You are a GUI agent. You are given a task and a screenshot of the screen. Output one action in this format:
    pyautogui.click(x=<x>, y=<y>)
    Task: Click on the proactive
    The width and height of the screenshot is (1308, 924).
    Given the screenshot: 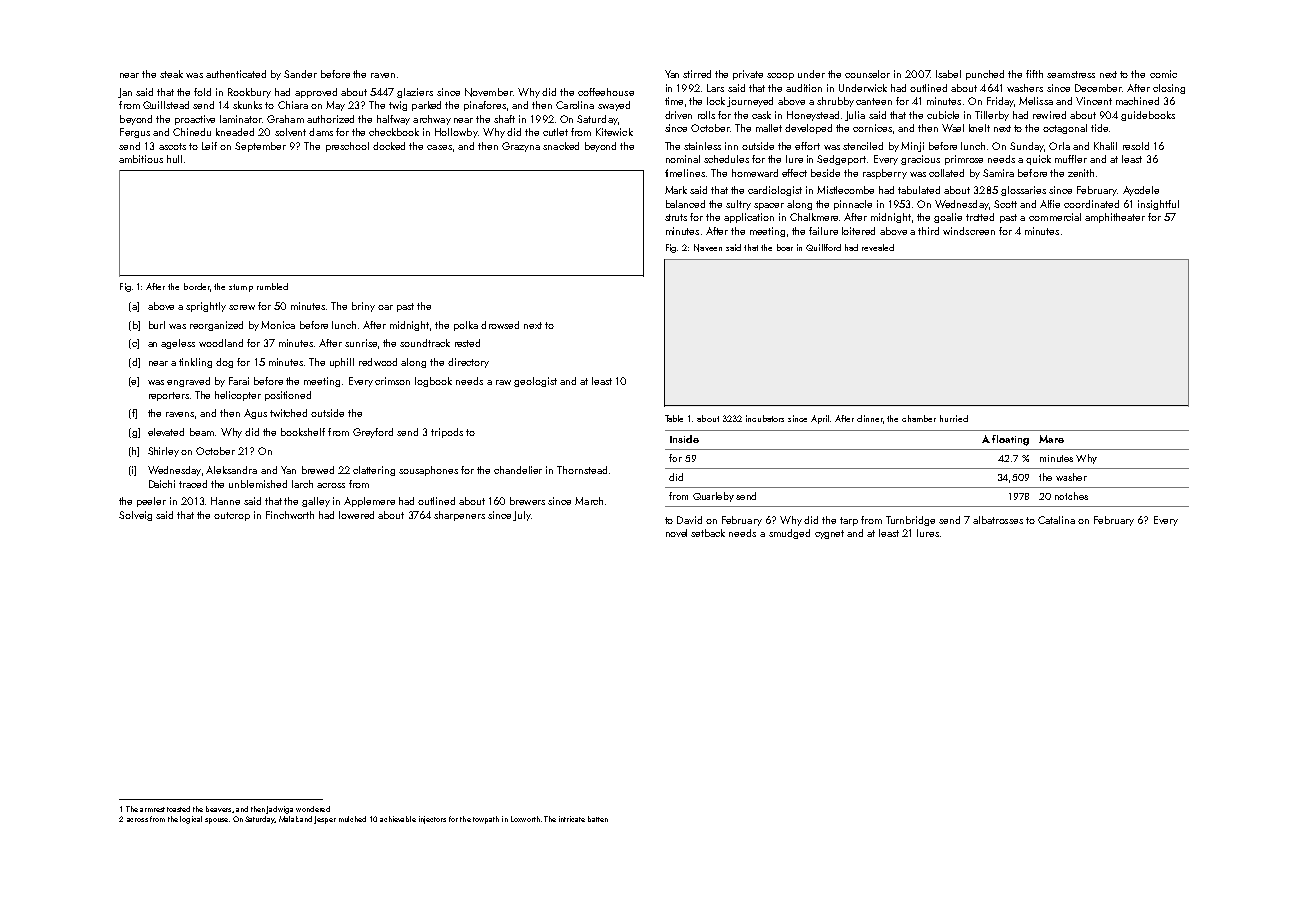 What is the action you would take?
    pyautogui.click(x=195, y=120)
